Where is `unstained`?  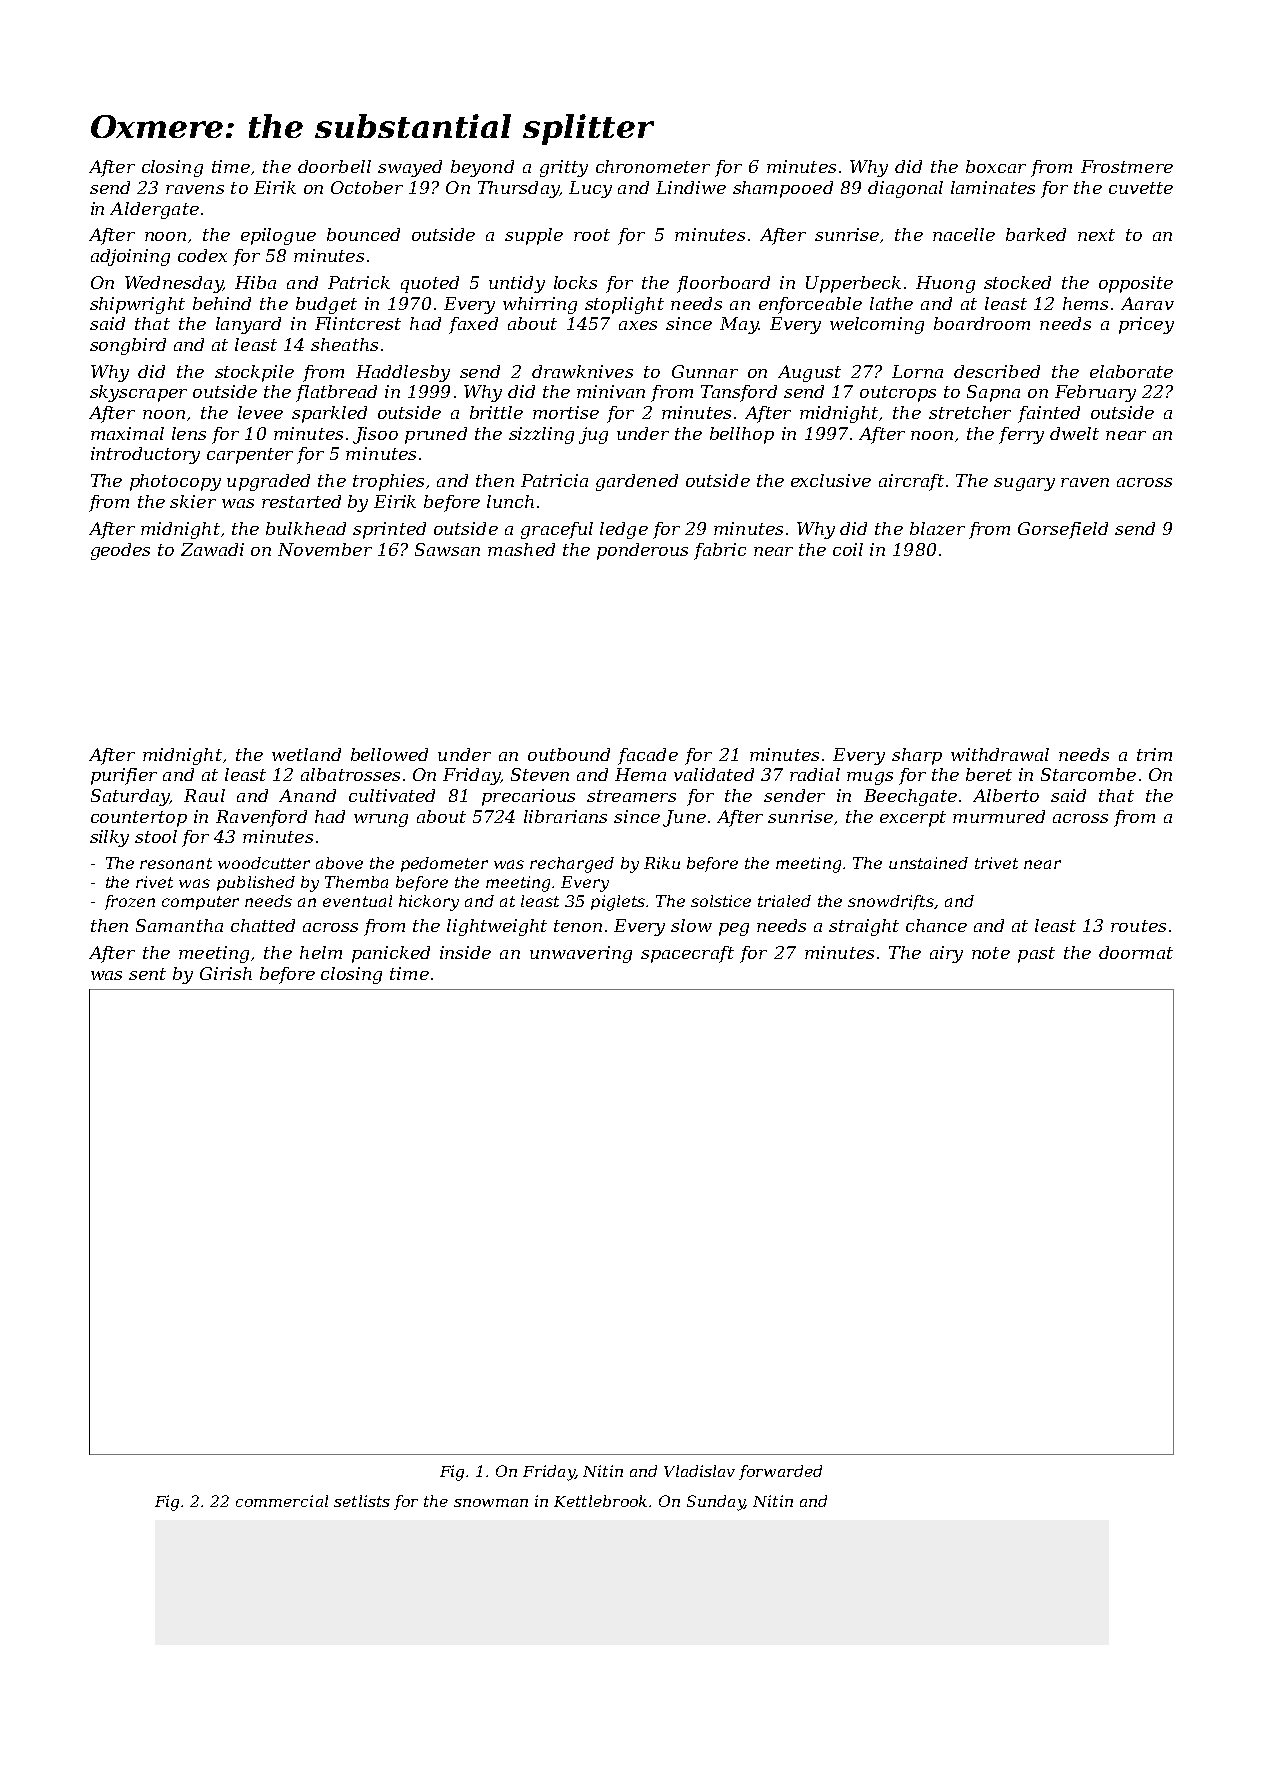 unstained is located at coordinates (928, 863).
